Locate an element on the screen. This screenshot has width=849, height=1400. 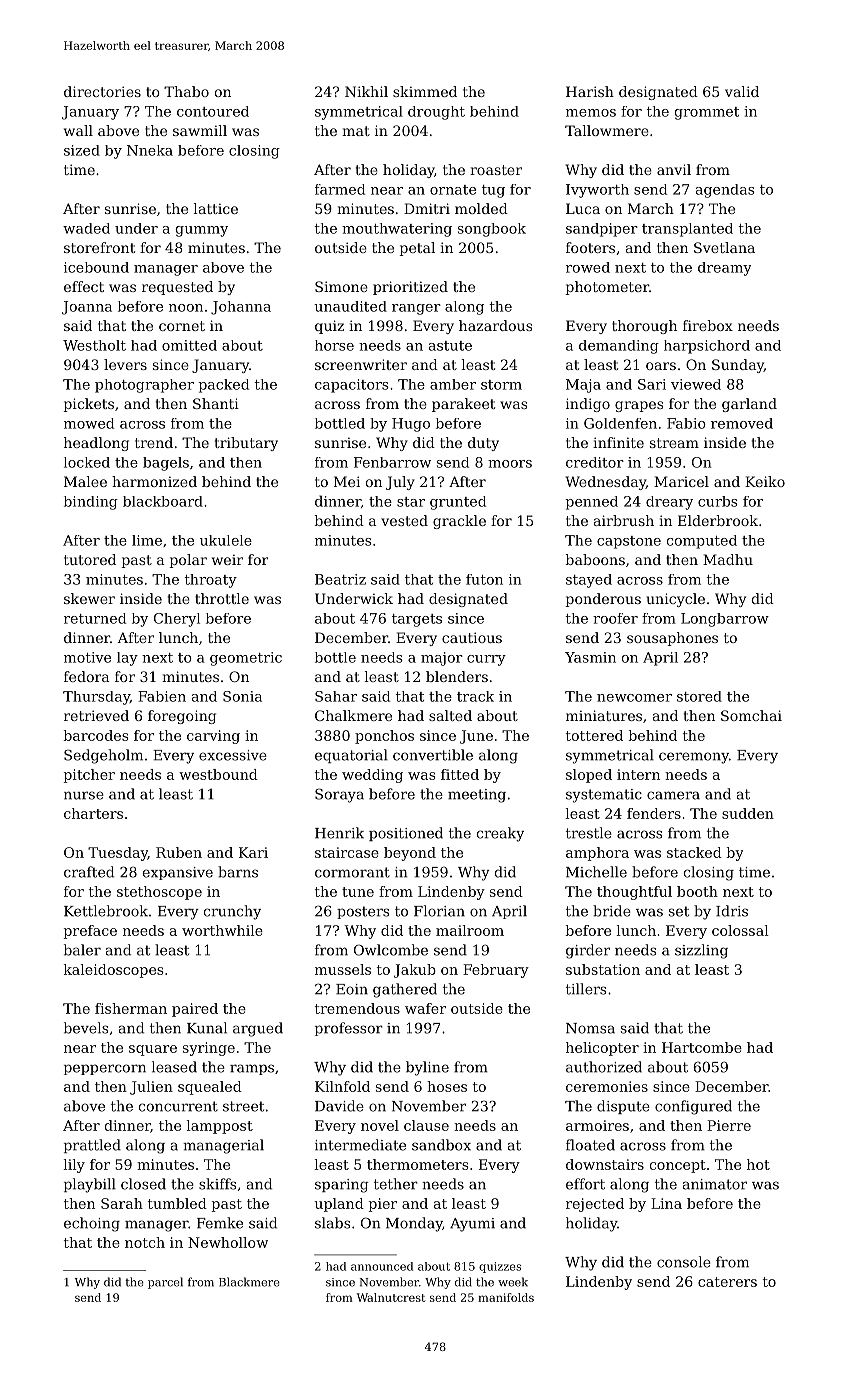
moors is located at coordinates (510, 464).
